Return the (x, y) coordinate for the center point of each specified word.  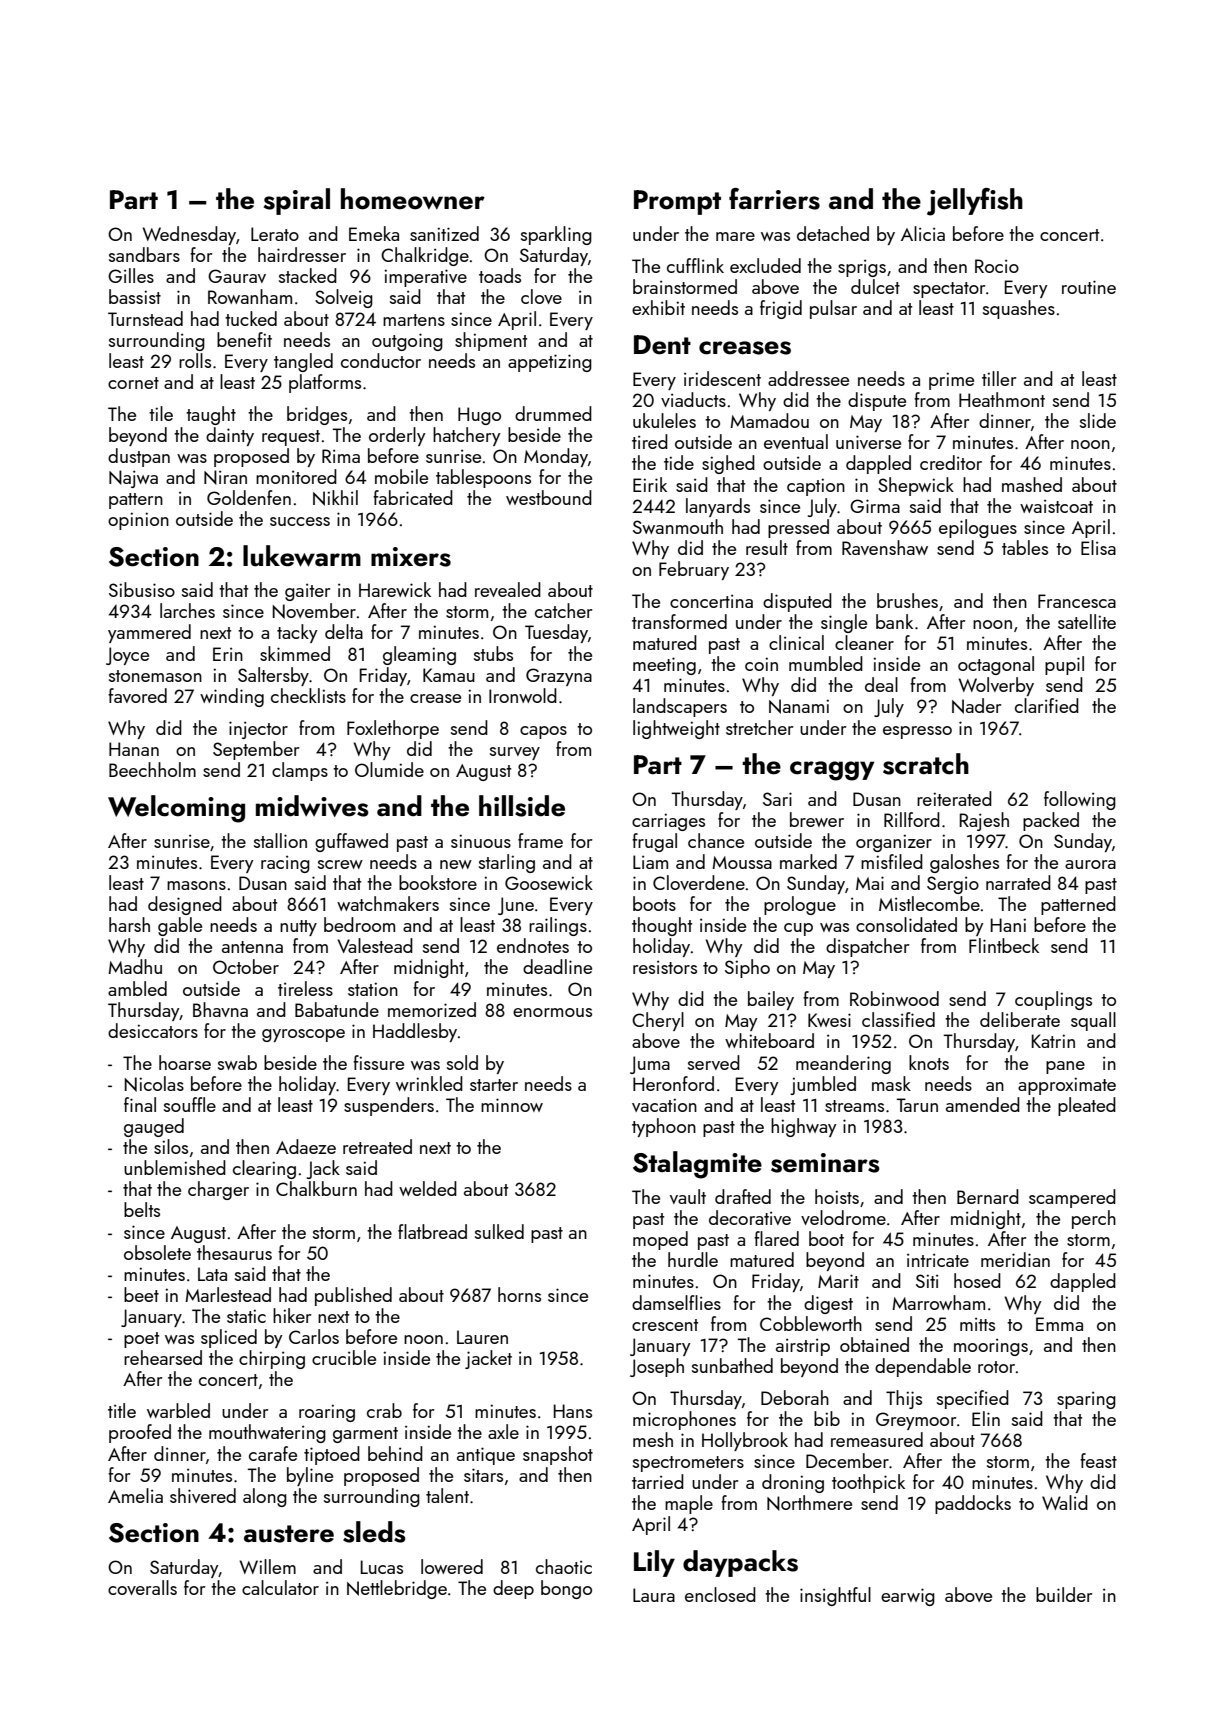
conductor (381, 360)
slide (1098, 420)
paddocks (973, 1504)
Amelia (135, 1495)
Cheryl (658, 1021)
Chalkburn (316, 1188)
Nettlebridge (397, 1589)
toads (500, 275)
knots (929, 1062)
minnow (512, 1105)
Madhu (135, 966)
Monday (556, 457)
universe (868, 442)
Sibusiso (142, 589)
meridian (1015, 1259)
